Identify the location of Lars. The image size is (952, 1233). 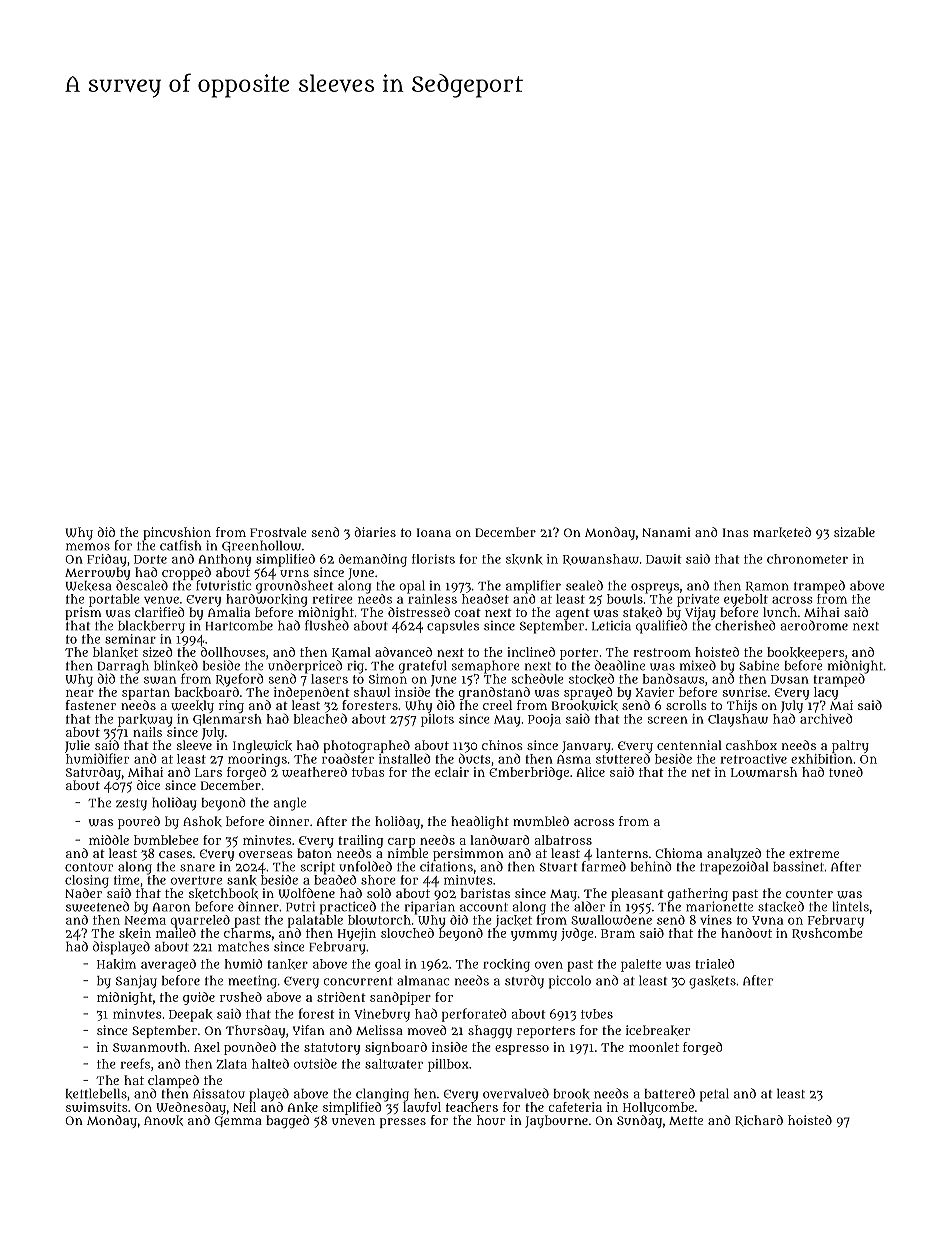
(208, 772).
